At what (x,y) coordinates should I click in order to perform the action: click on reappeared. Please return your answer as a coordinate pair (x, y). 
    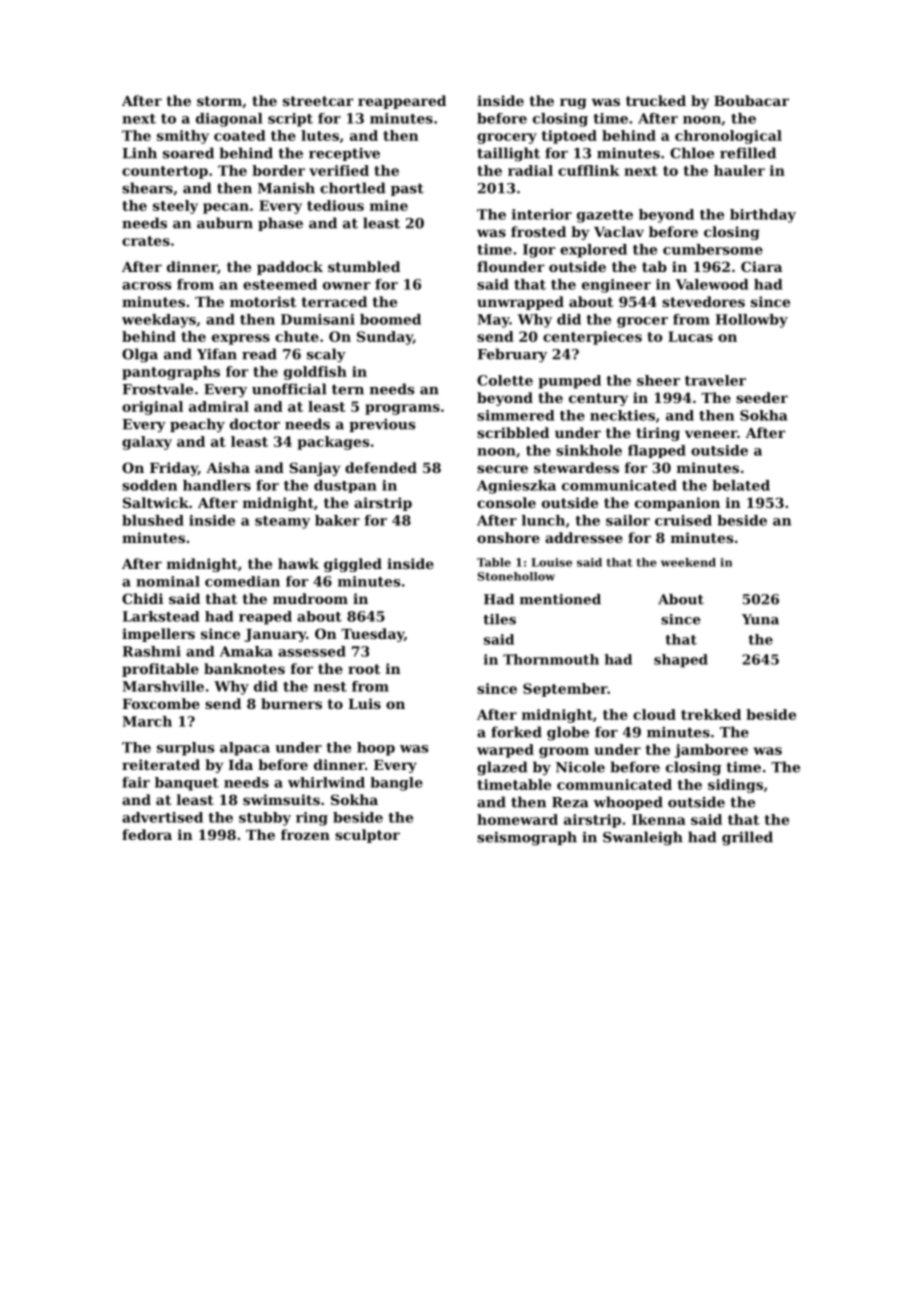
    Looking at the image, I should click on (402, 102).
